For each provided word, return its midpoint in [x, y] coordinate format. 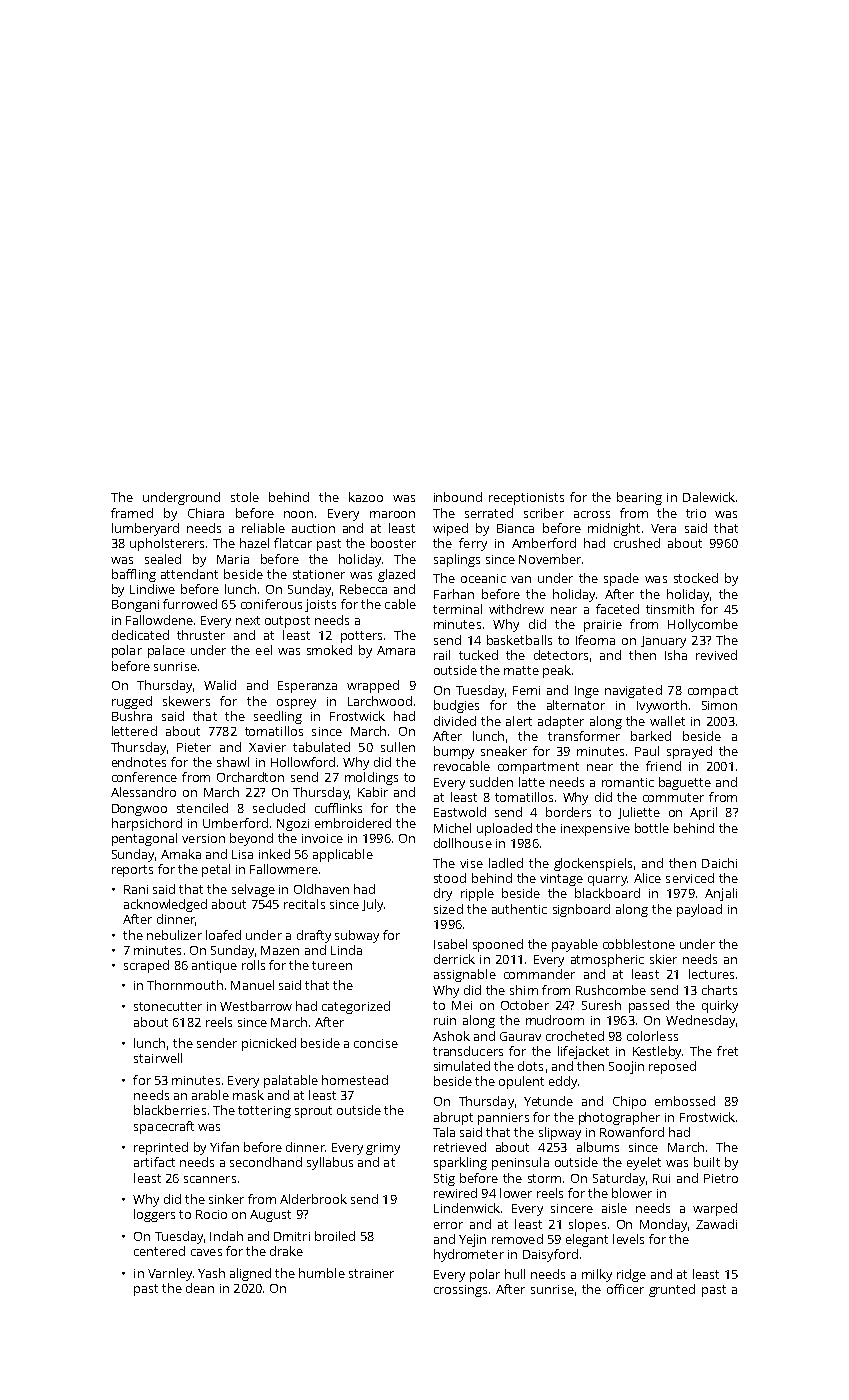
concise [376, 1043]
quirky [720, 1006]
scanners [210, 1179]
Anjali [721, 894]
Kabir [373, 792]
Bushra [132, 716]
